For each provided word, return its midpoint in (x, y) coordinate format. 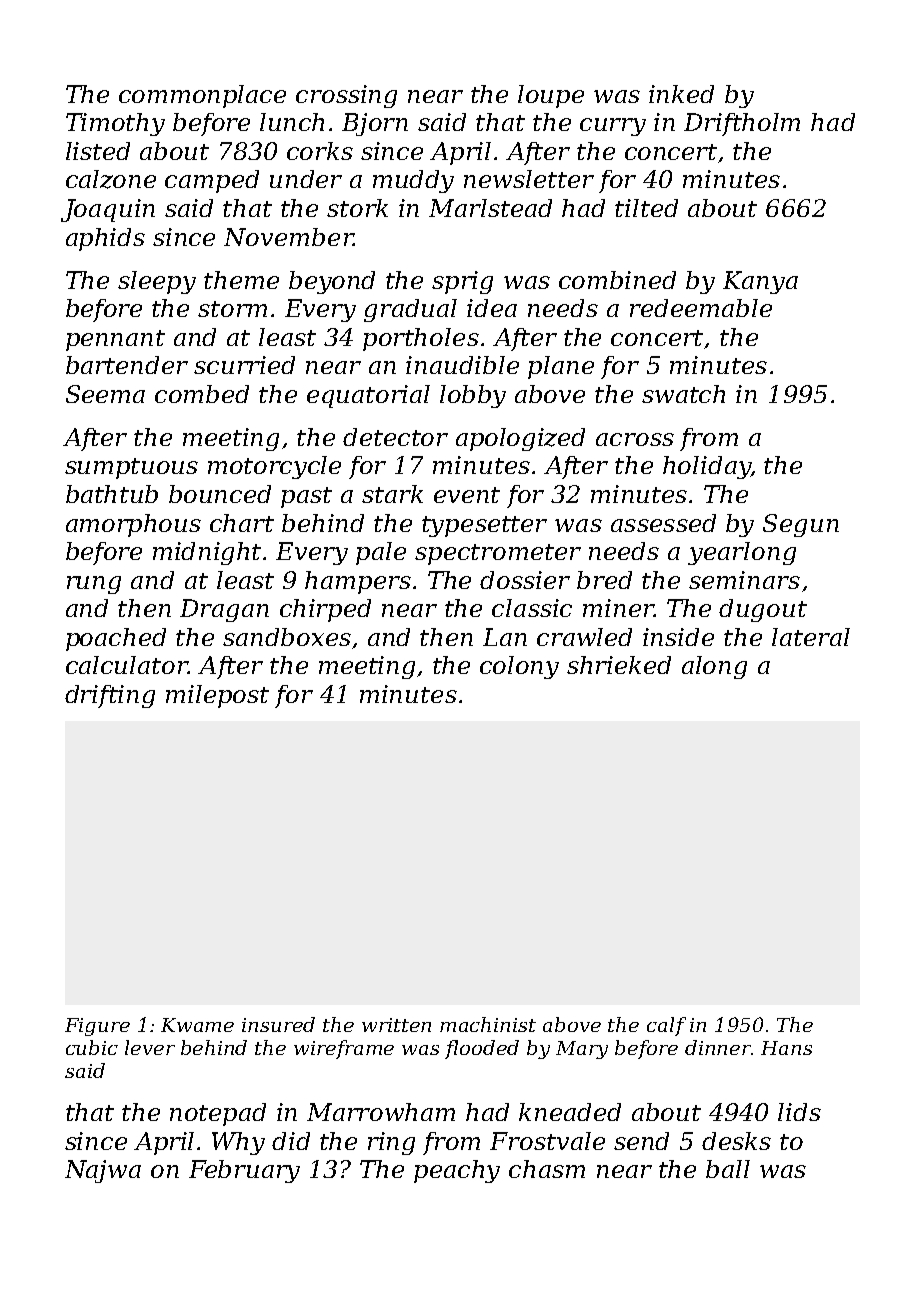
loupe (551, 96)
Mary (582, 1050)
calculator (127, 665)
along (714, 667)
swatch (683, 394)
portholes (421, 339)
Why (238, 1143)
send (641, 1141)
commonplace (202, 96)
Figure (97, 1027)
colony (519, 667)
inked (681, 94)
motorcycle (274, 467)
